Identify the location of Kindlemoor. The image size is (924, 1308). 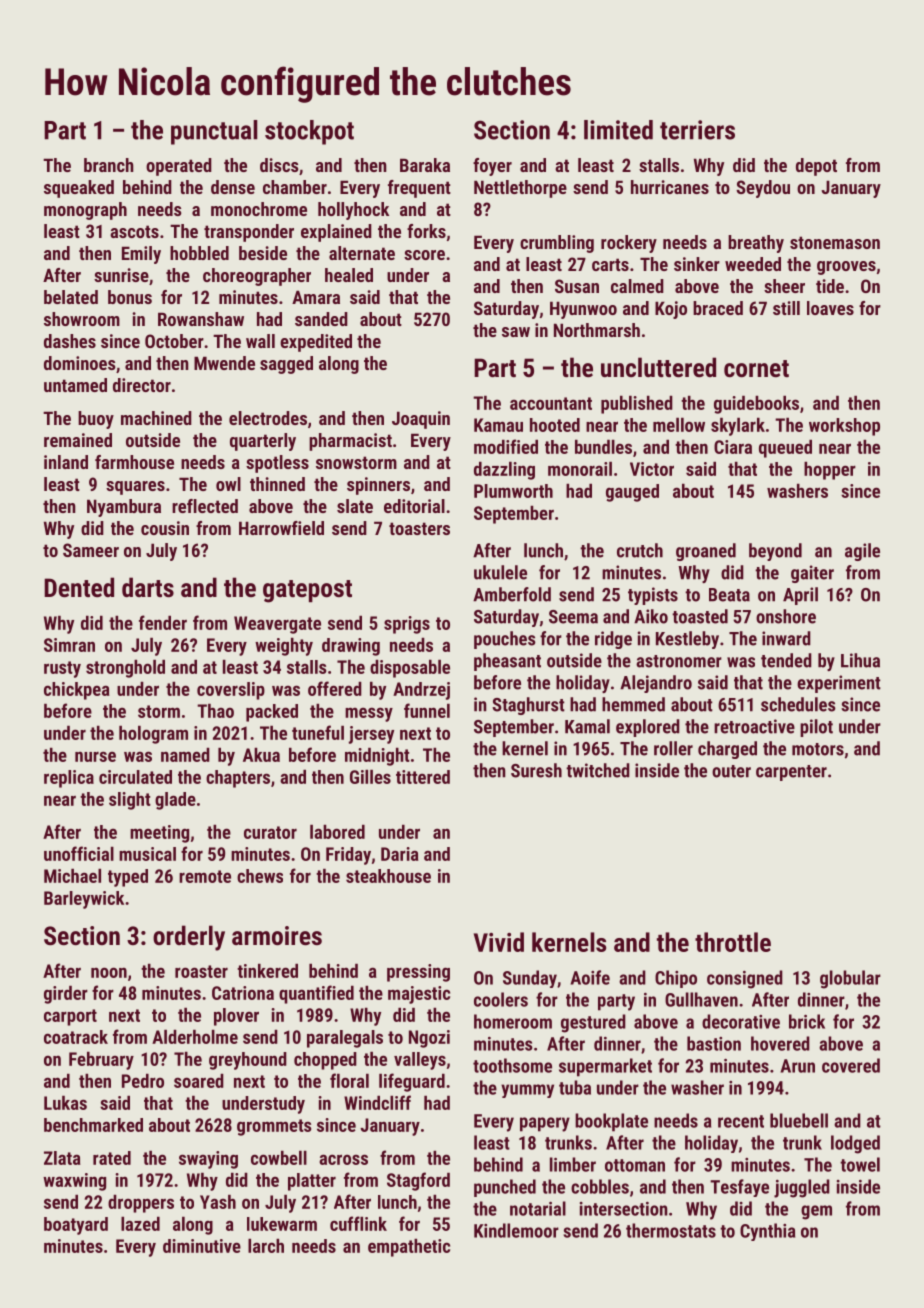
(516, 1230).
